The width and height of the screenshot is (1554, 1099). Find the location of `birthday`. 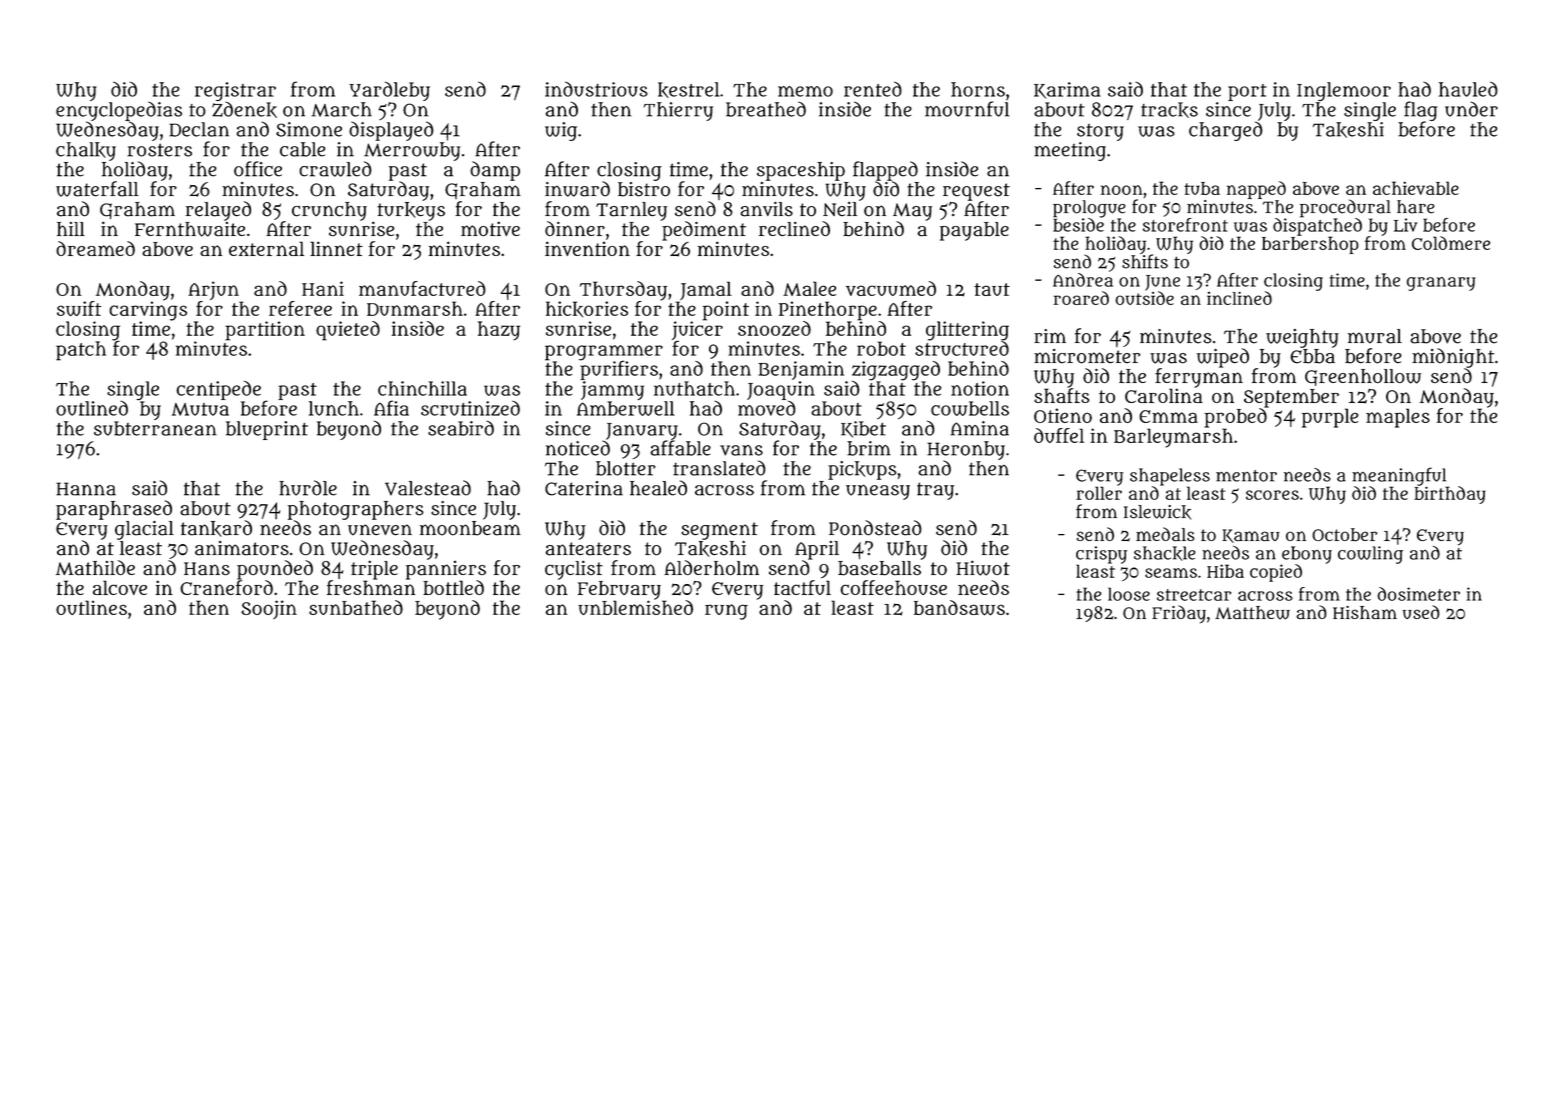

birthday is located at coordinates (1450, 495).
